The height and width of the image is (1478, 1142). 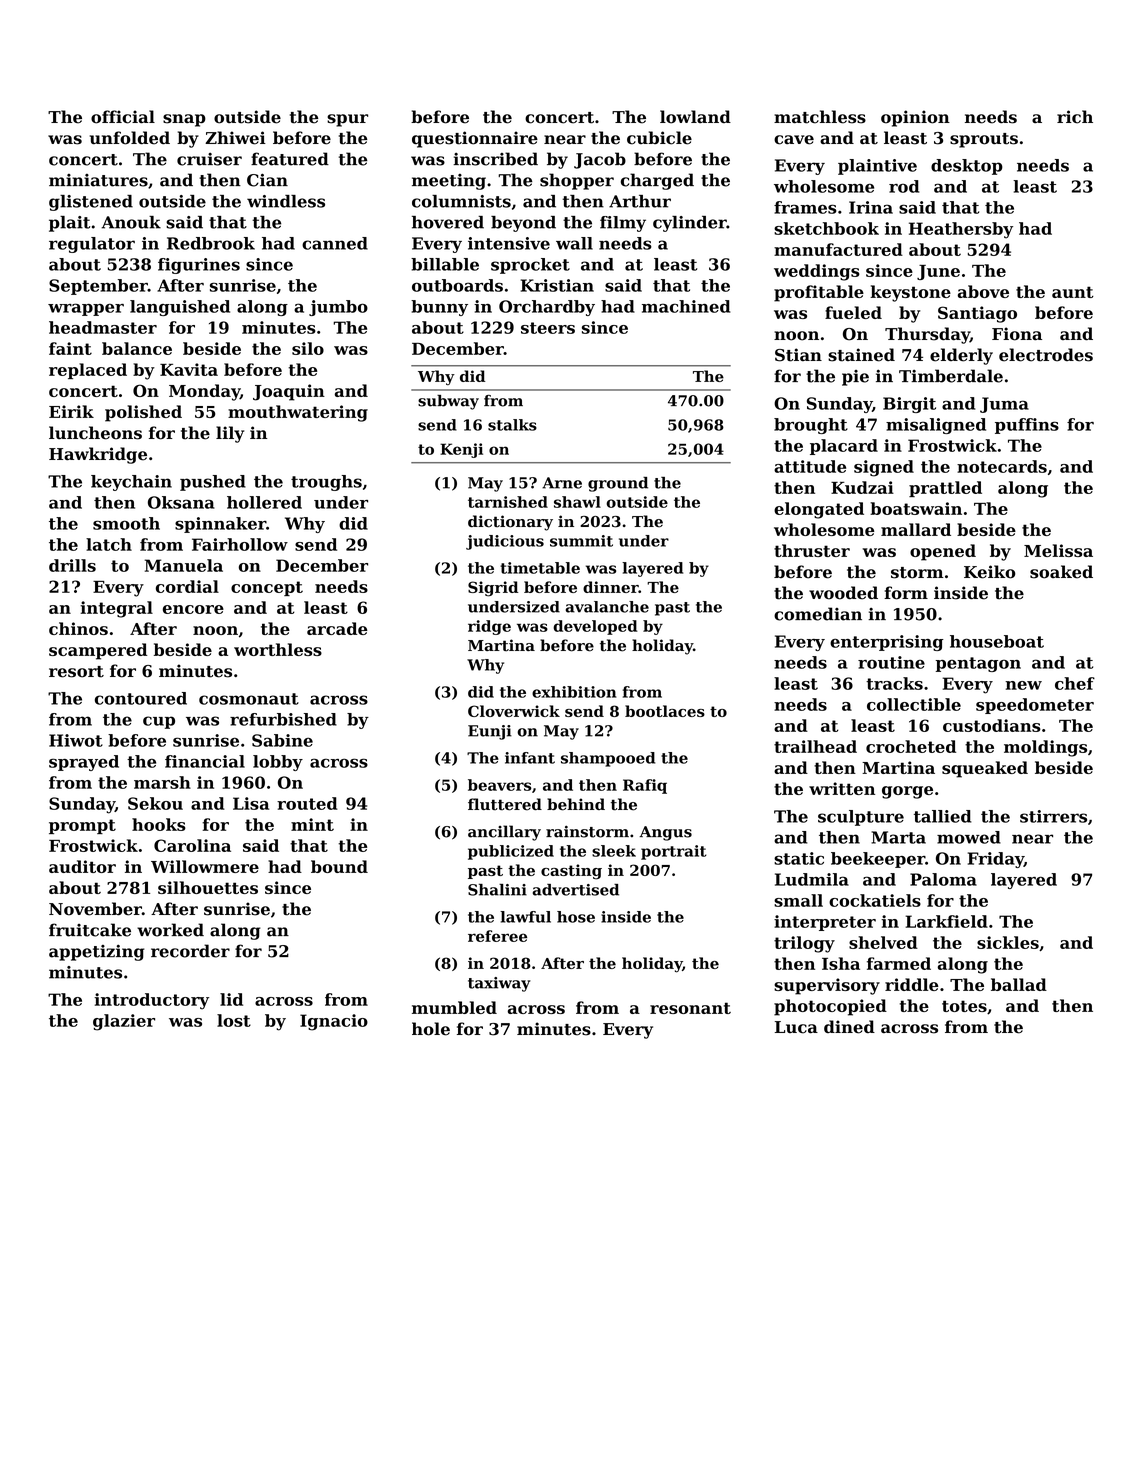 I want to click on keychain, so click(x=131, y=483).
